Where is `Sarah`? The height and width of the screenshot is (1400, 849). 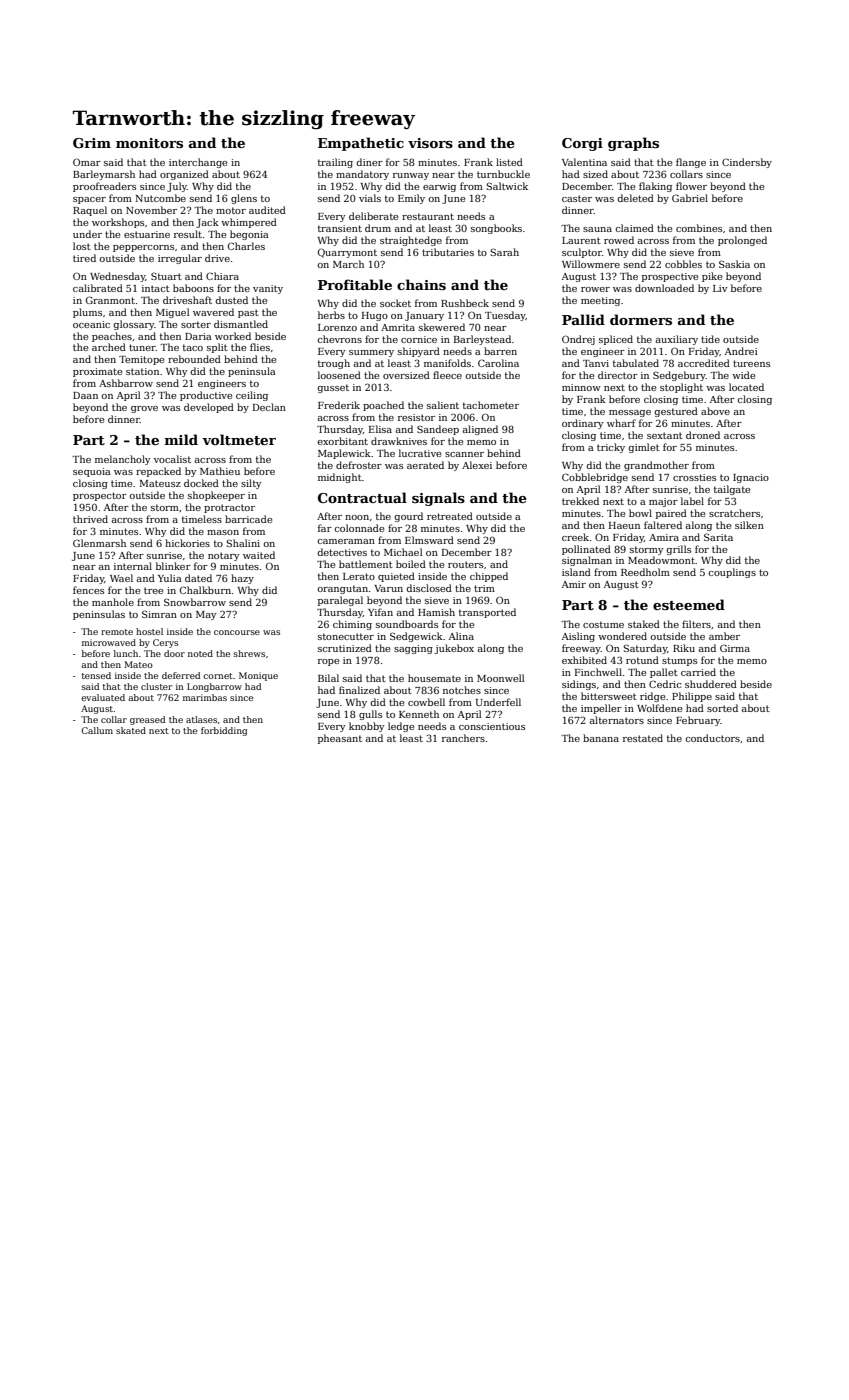
Sarah is located at coordinates (504, 252).
